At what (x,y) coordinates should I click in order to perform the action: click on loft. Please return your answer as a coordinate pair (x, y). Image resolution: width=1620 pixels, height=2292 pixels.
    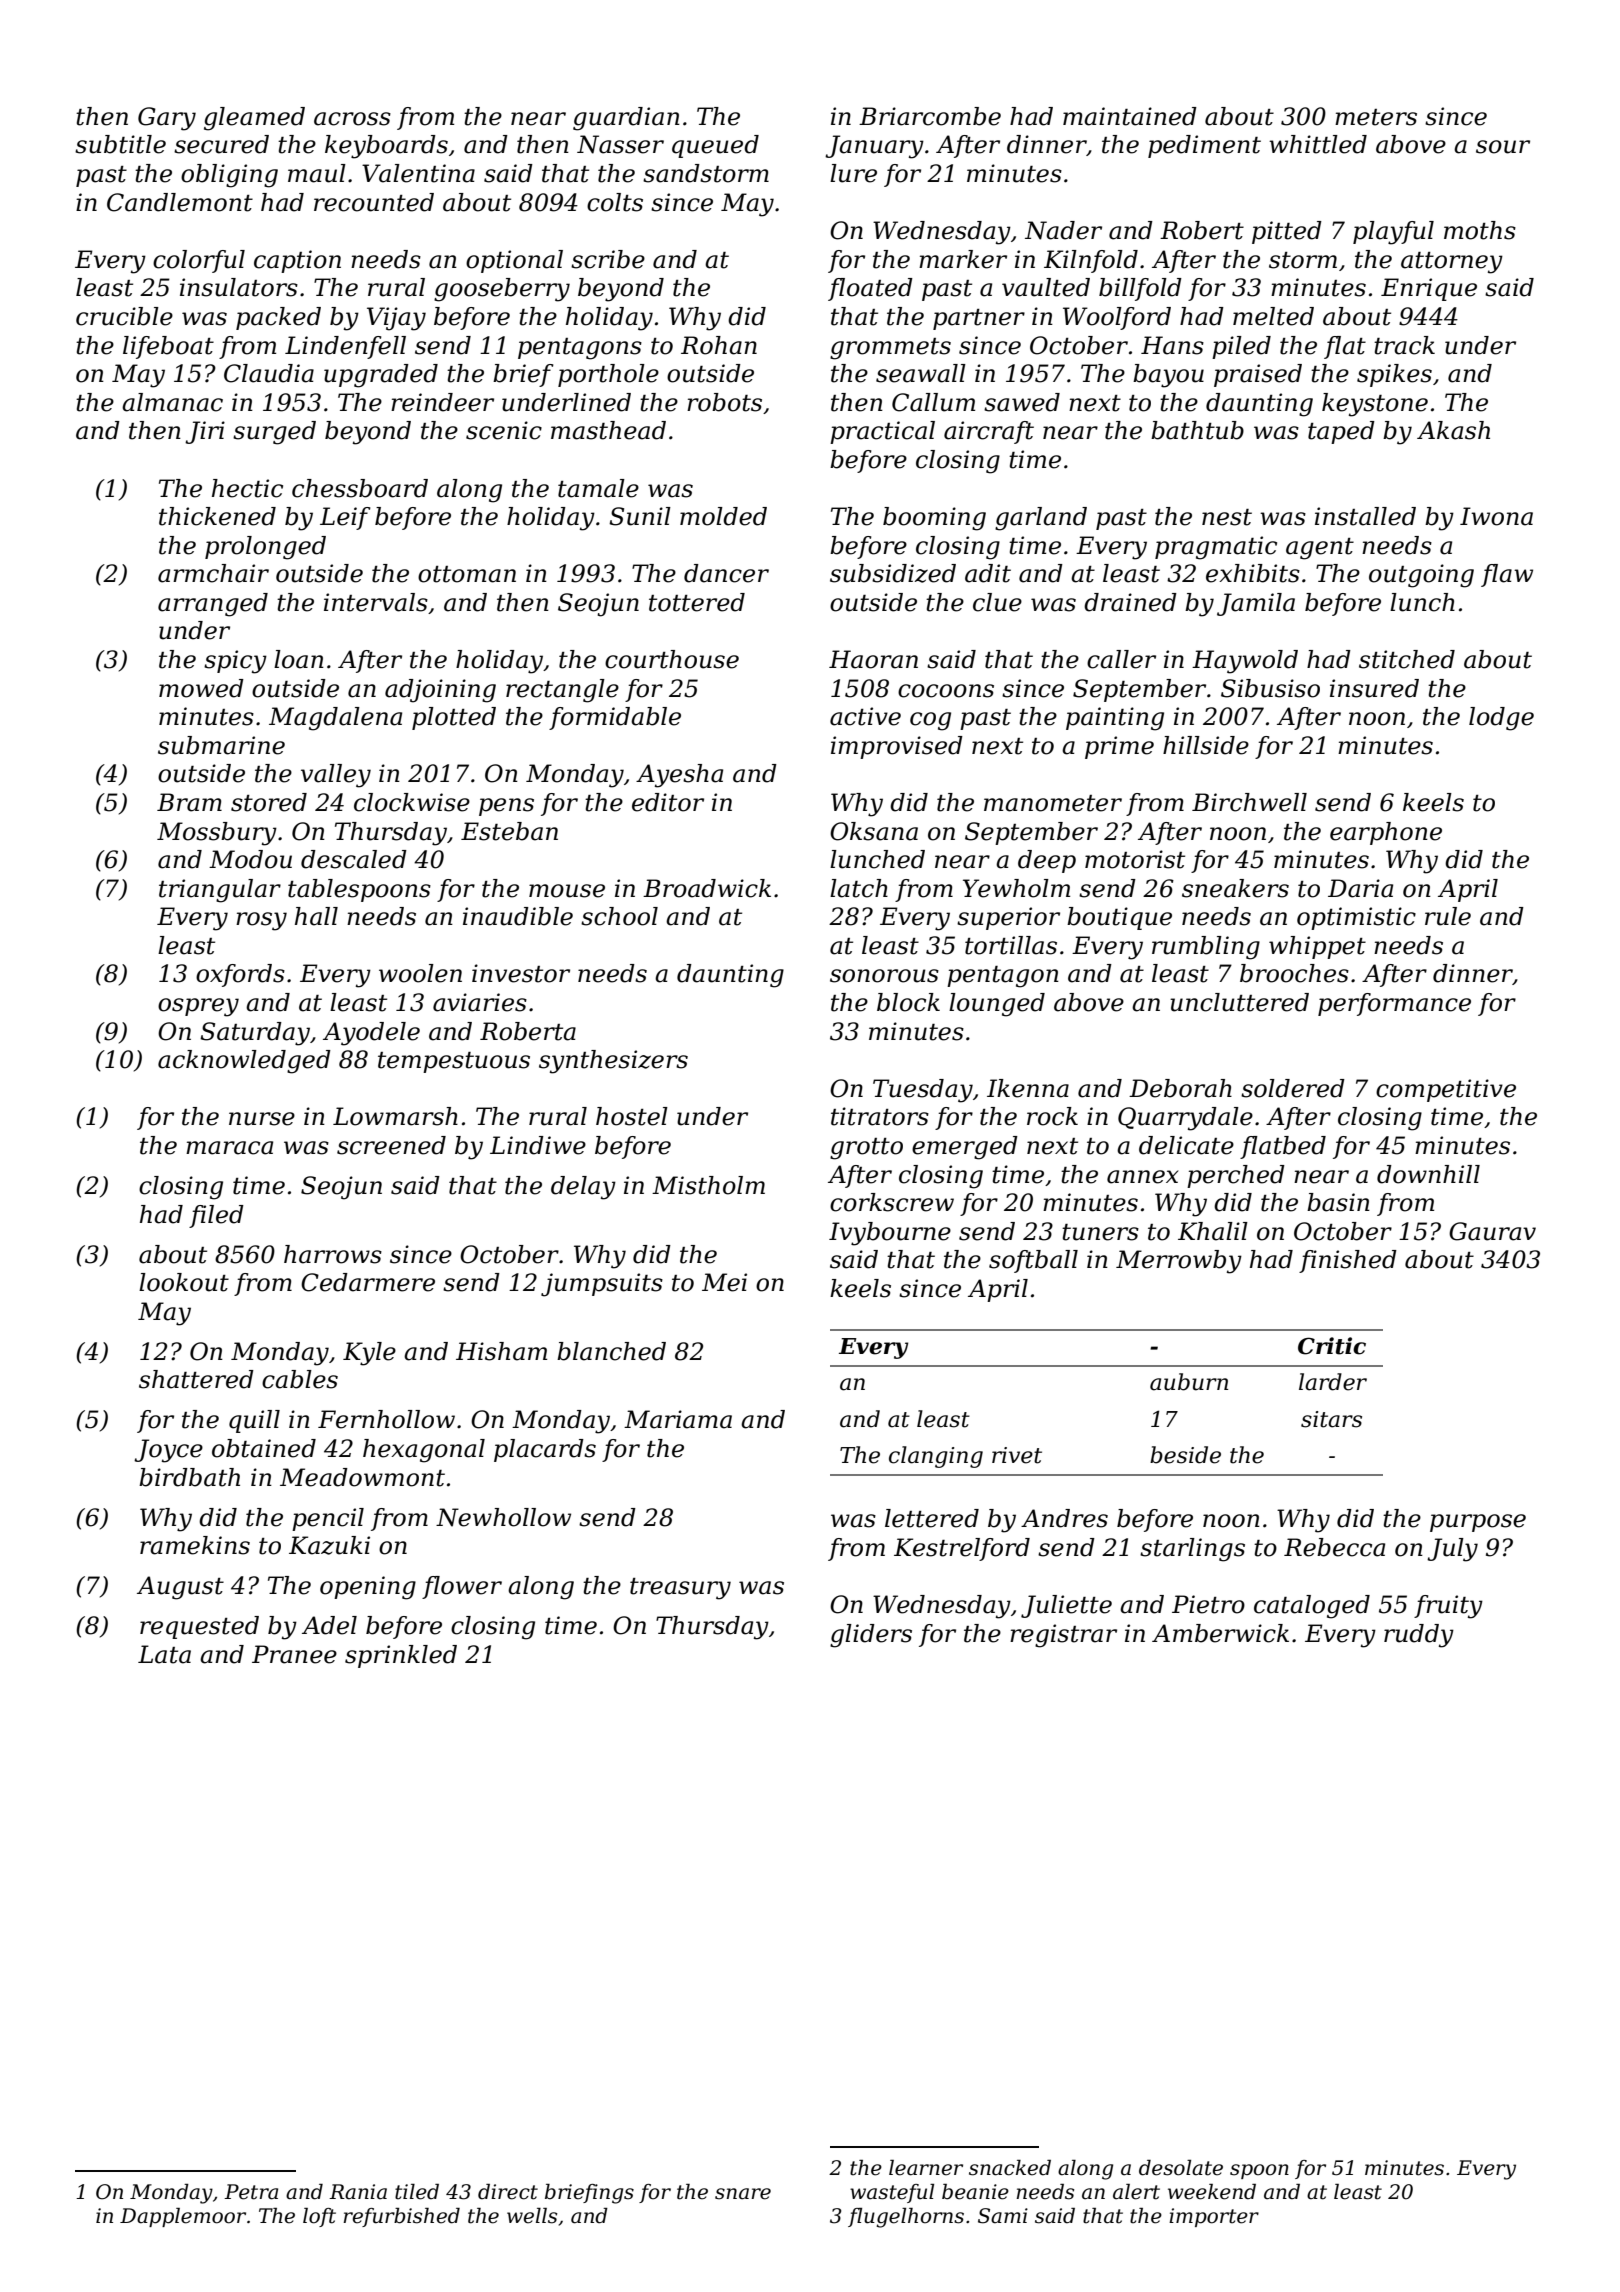
    Looking at the image, I should click on (319, 2217).
